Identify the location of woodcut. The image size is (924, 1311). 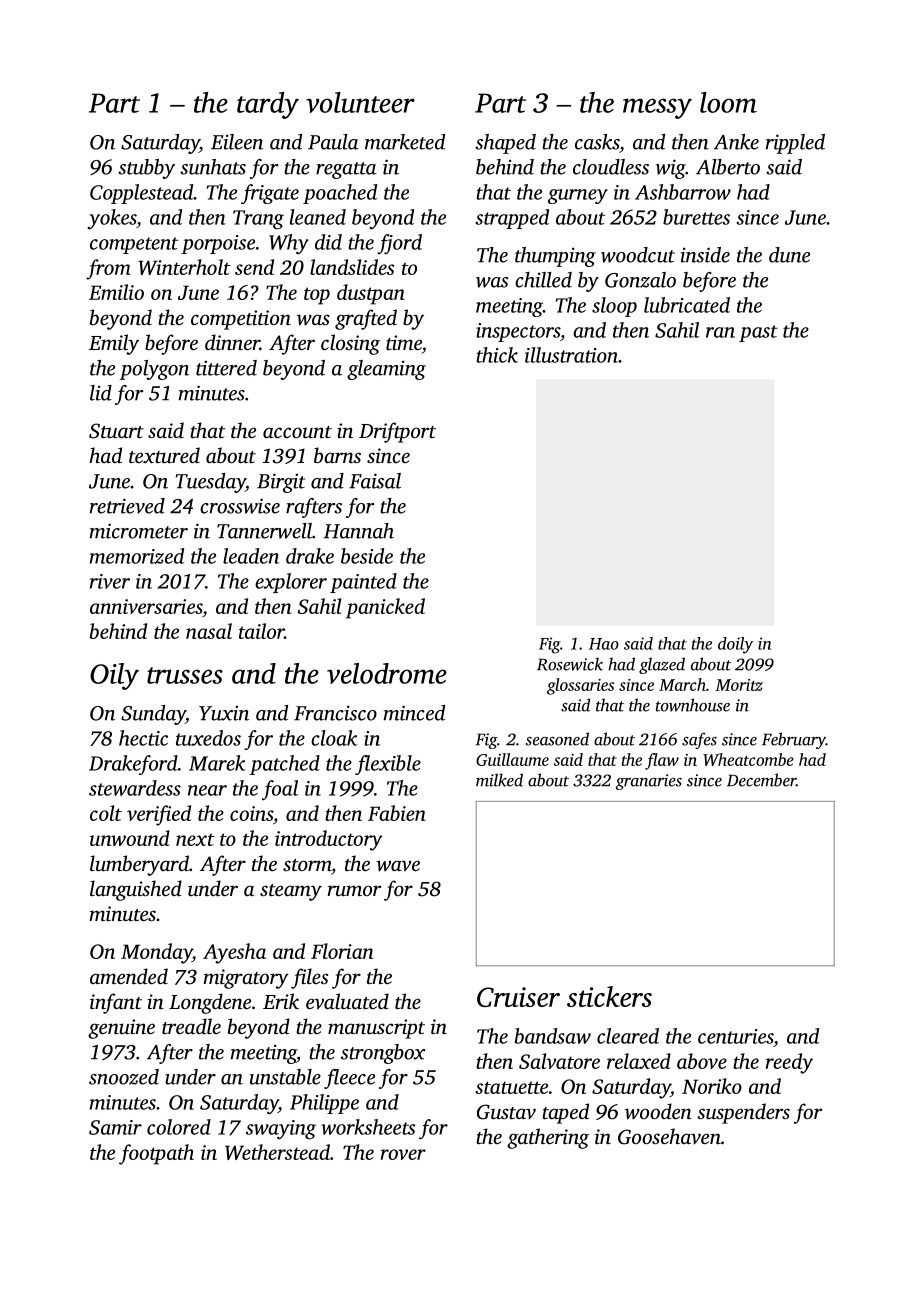
(638, 255).
